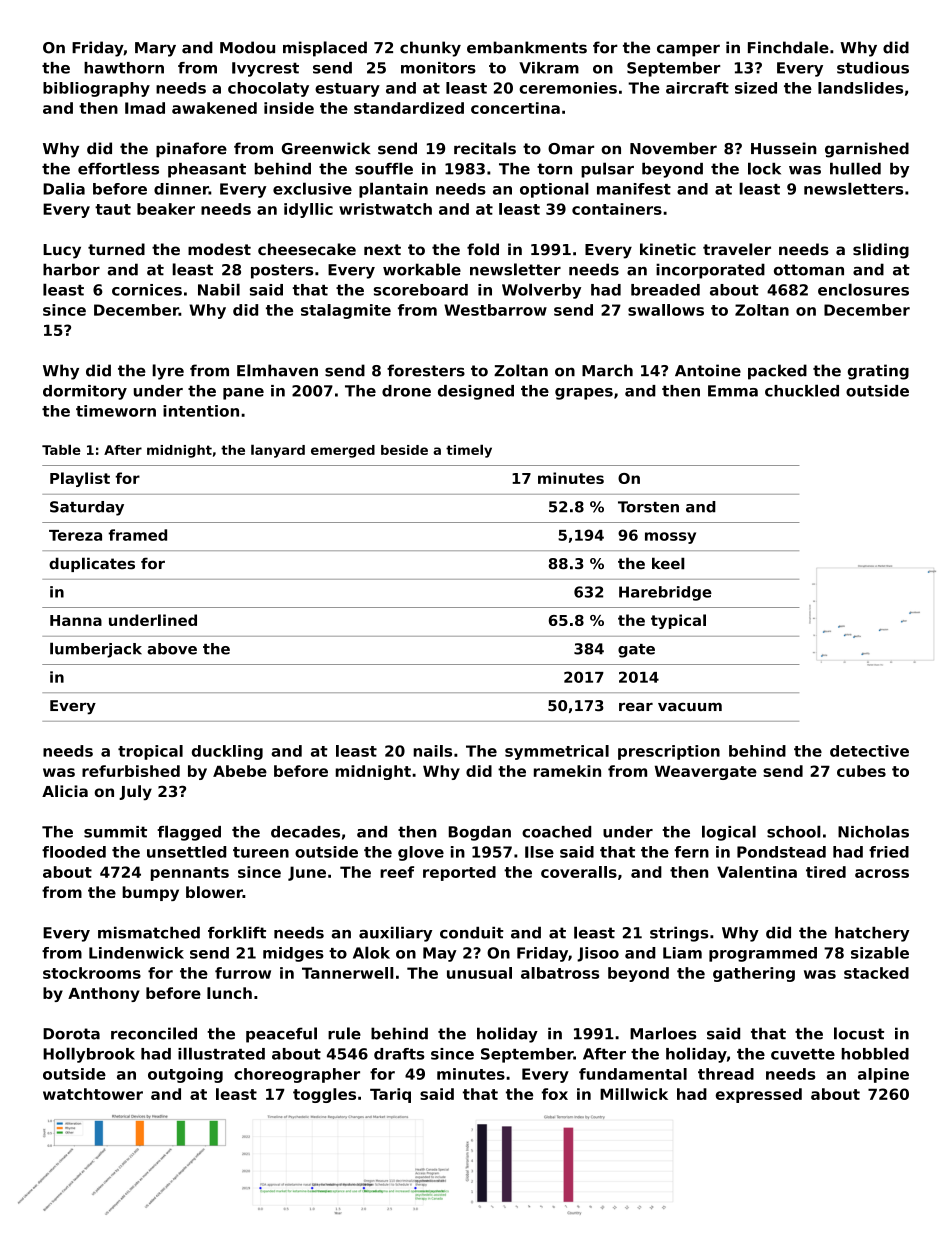 The image size is (952, 1233). Describe the element at coordinates (863, 289) in the screenshot. I see `enclosures` at that location.
